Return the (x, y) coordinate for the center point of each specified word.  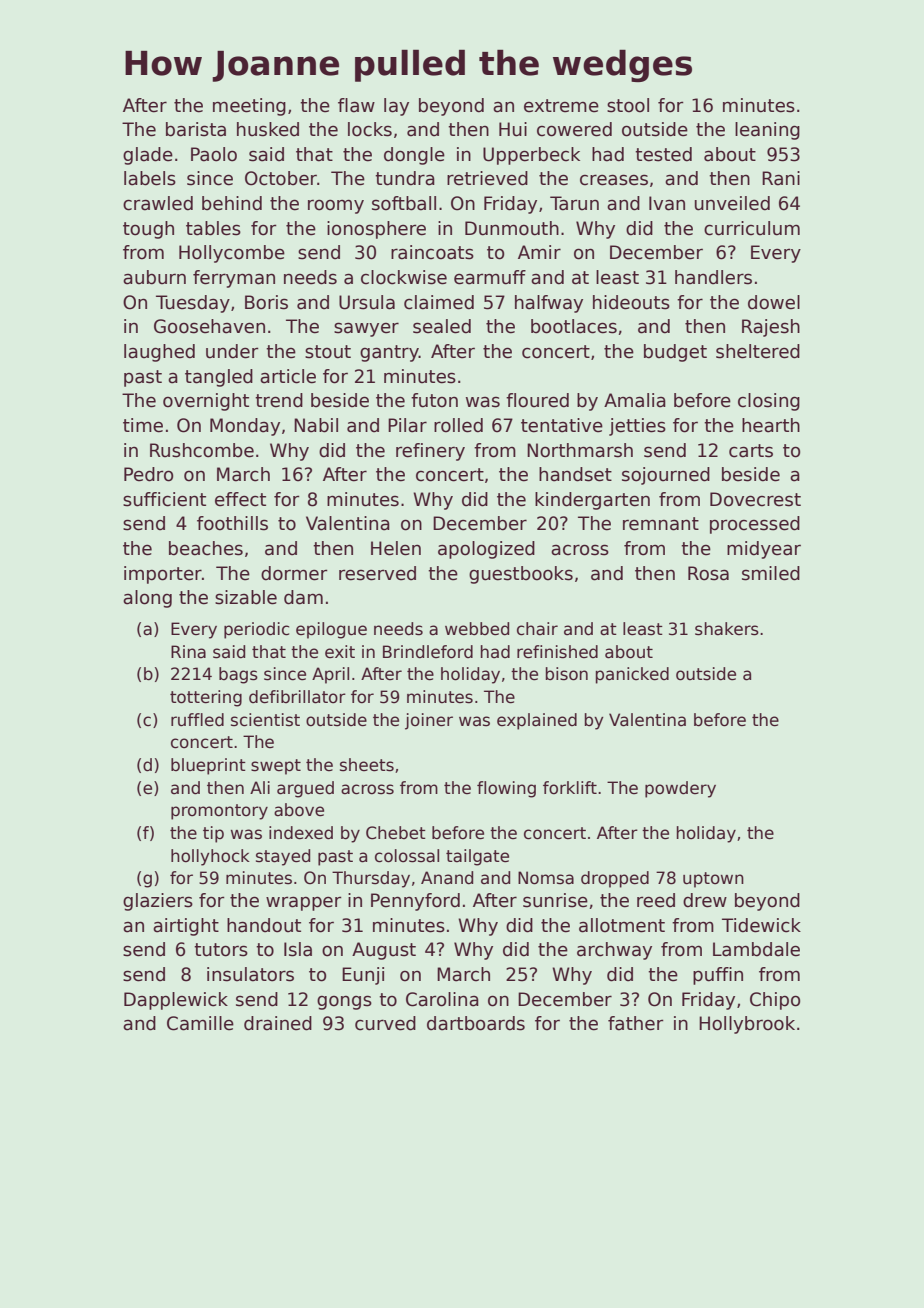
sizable (246, 597)
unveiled (732, 203)
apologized (486, 550)
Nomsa (546, 878)
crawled (158, 203)
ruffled (197, 720)
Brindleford (428, 652)
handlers (713, 277)
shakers (727, 629)
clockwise (404, 277)
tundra (405, 178)
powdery (680, 789)
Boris (266, 302)
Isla (298, 949)
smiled (771, 573)
